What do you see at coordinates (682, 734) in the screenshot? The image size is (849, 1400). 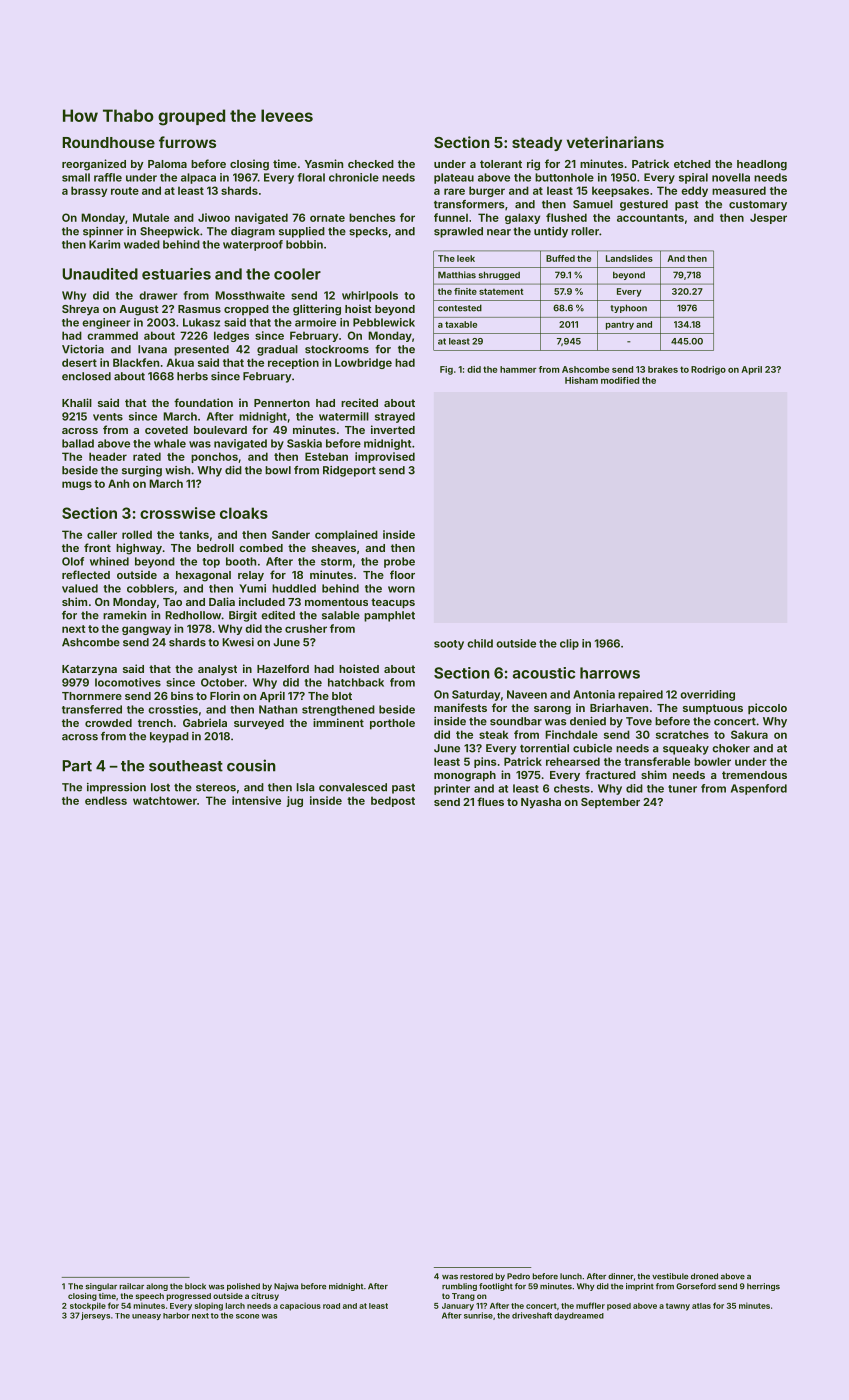 I see `scratches` at bounding box center [682, 734].
